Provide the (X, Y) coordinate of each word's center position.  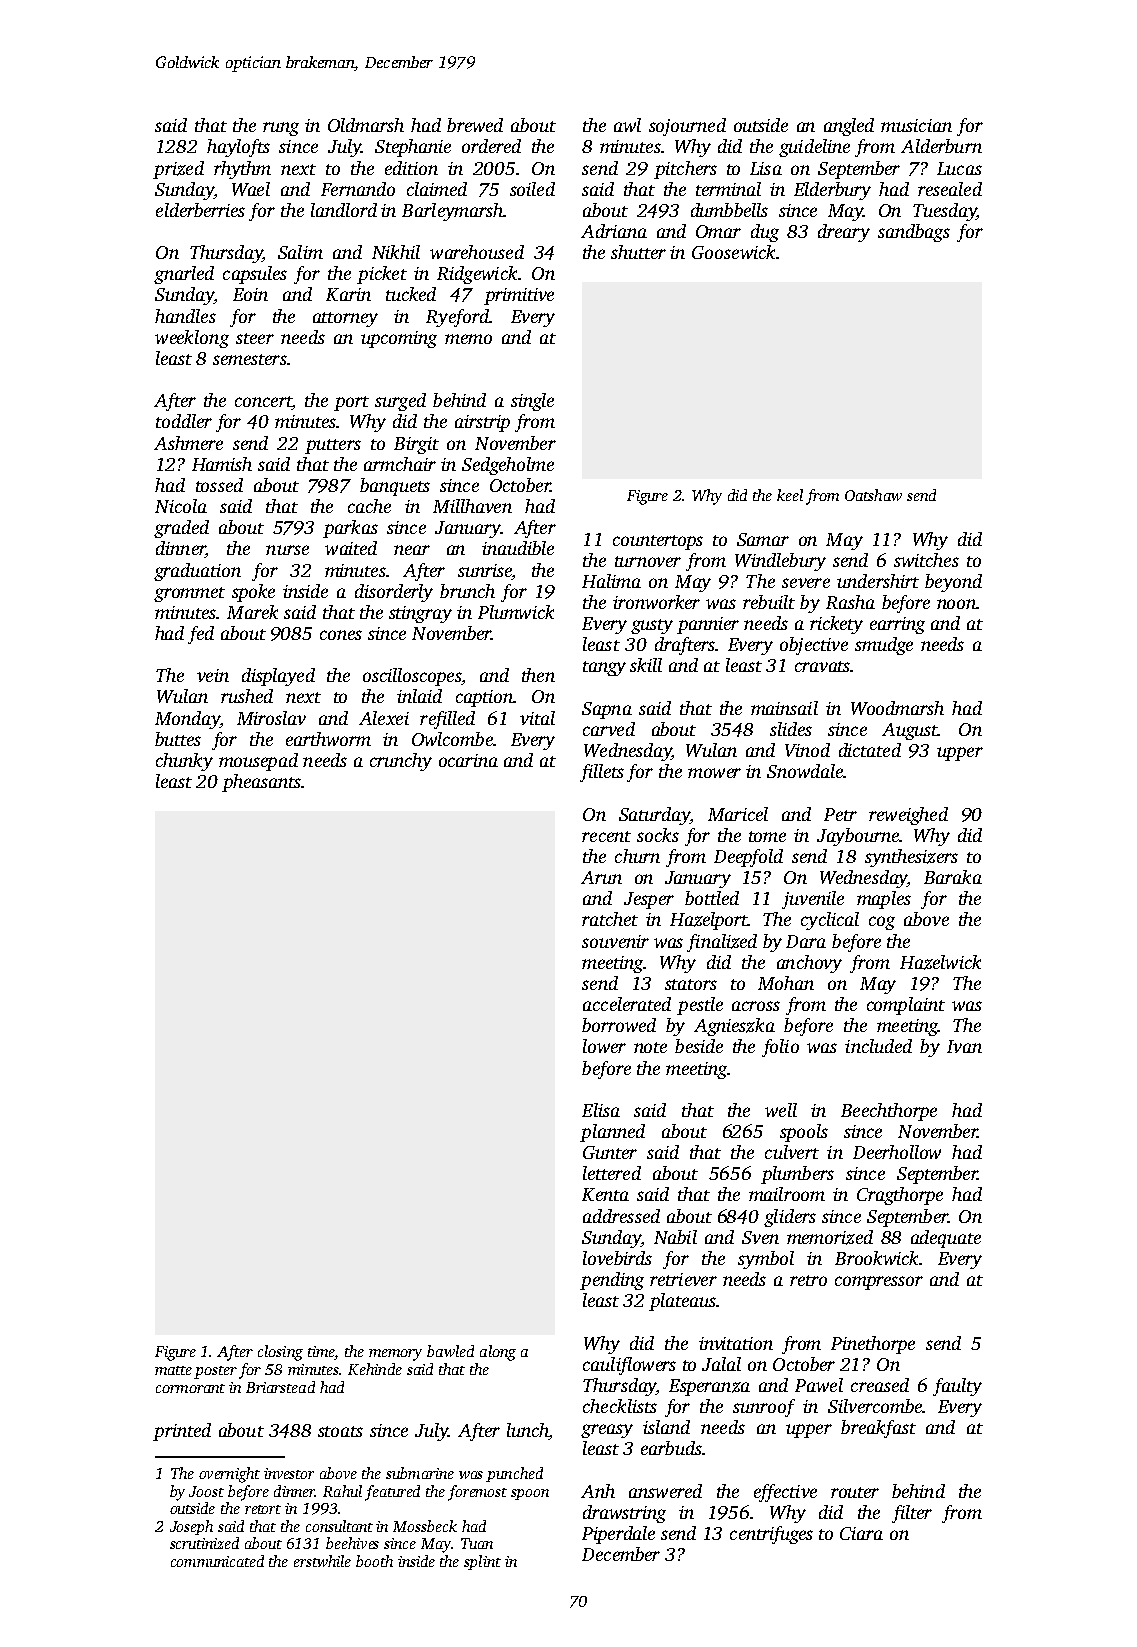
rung (281, 129)
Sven (760, 1237)
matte (173, 1370)
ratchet (610, 919)
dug (765, 233)
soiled (532, 189)
